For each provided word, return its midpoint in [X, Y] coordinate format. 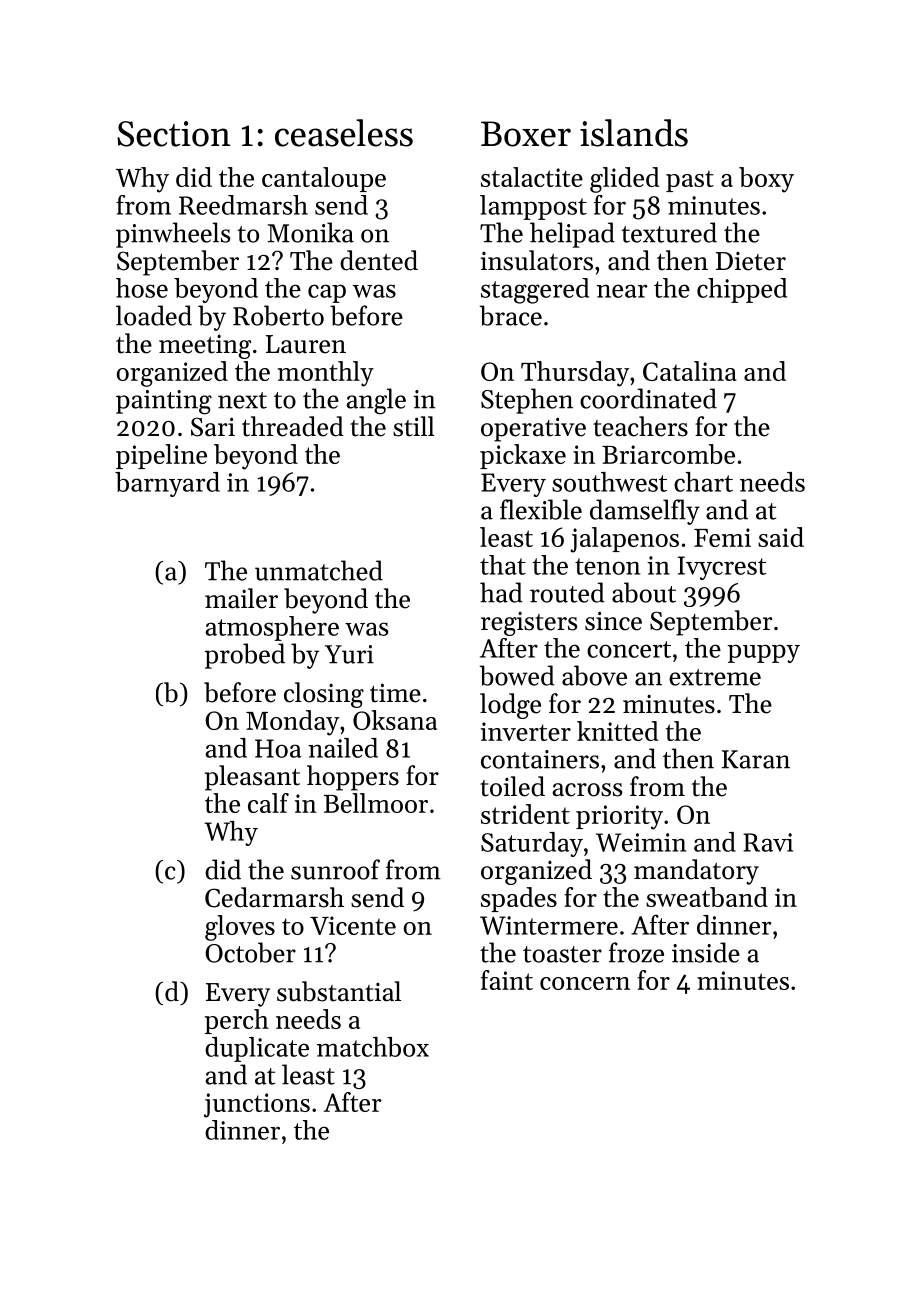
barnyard [167, 484]
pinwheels [173, 235]
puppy [763, 653]
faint [507, 980]
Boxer [526, 134]
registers [529, 624]
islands [634, 133]
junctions [257, 1105]
